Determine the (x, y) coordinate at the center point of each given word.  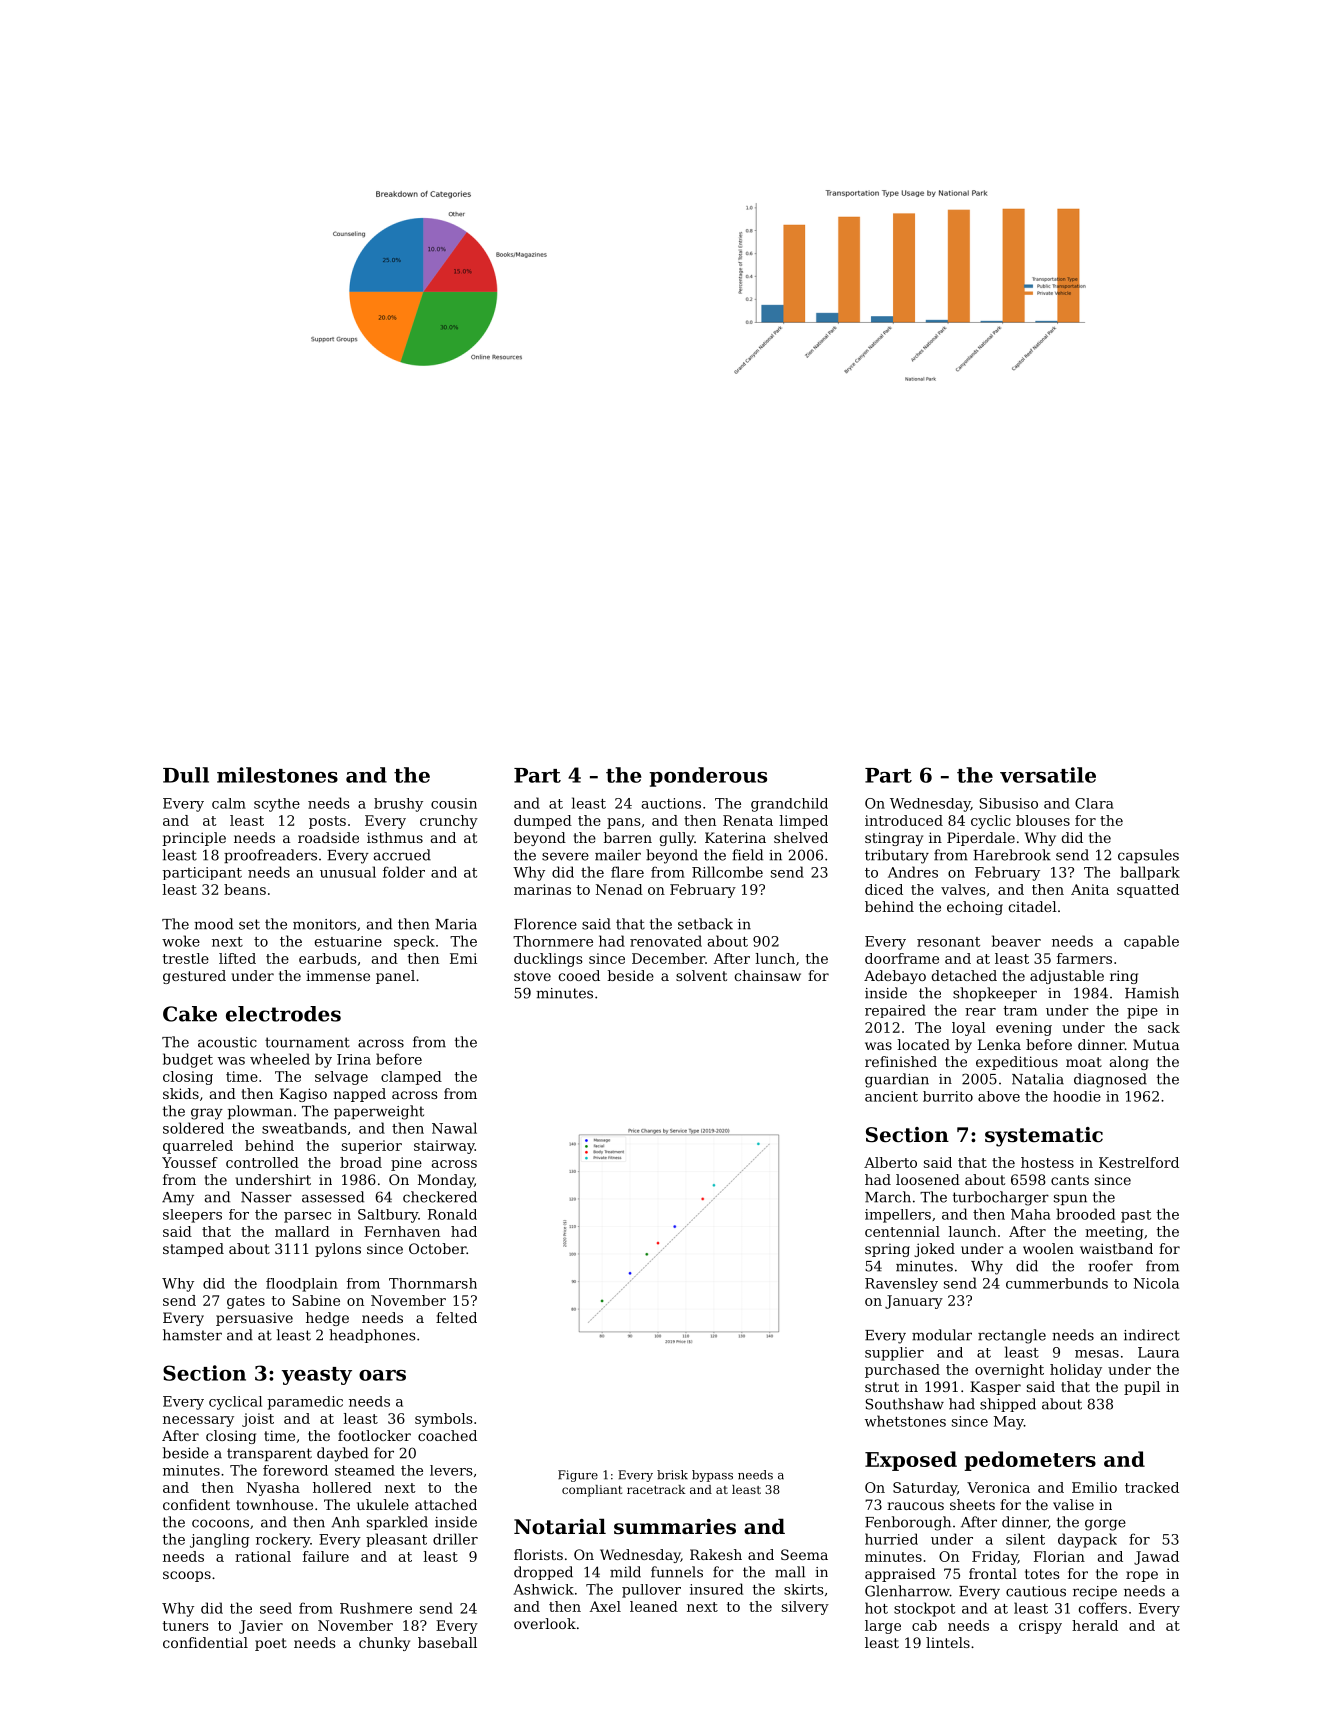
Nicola (1156, 1283)
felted (456, 1317)
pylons (338, 1250)
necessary (198, 1421)
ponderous (708, 777)
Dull (186, 775)
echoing (975, 908)
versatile (1048, 775)
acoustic (227, 1042)
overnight (1009, 1371)
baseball (447, 1642)
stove (532, 976)
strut (882, 1387)
